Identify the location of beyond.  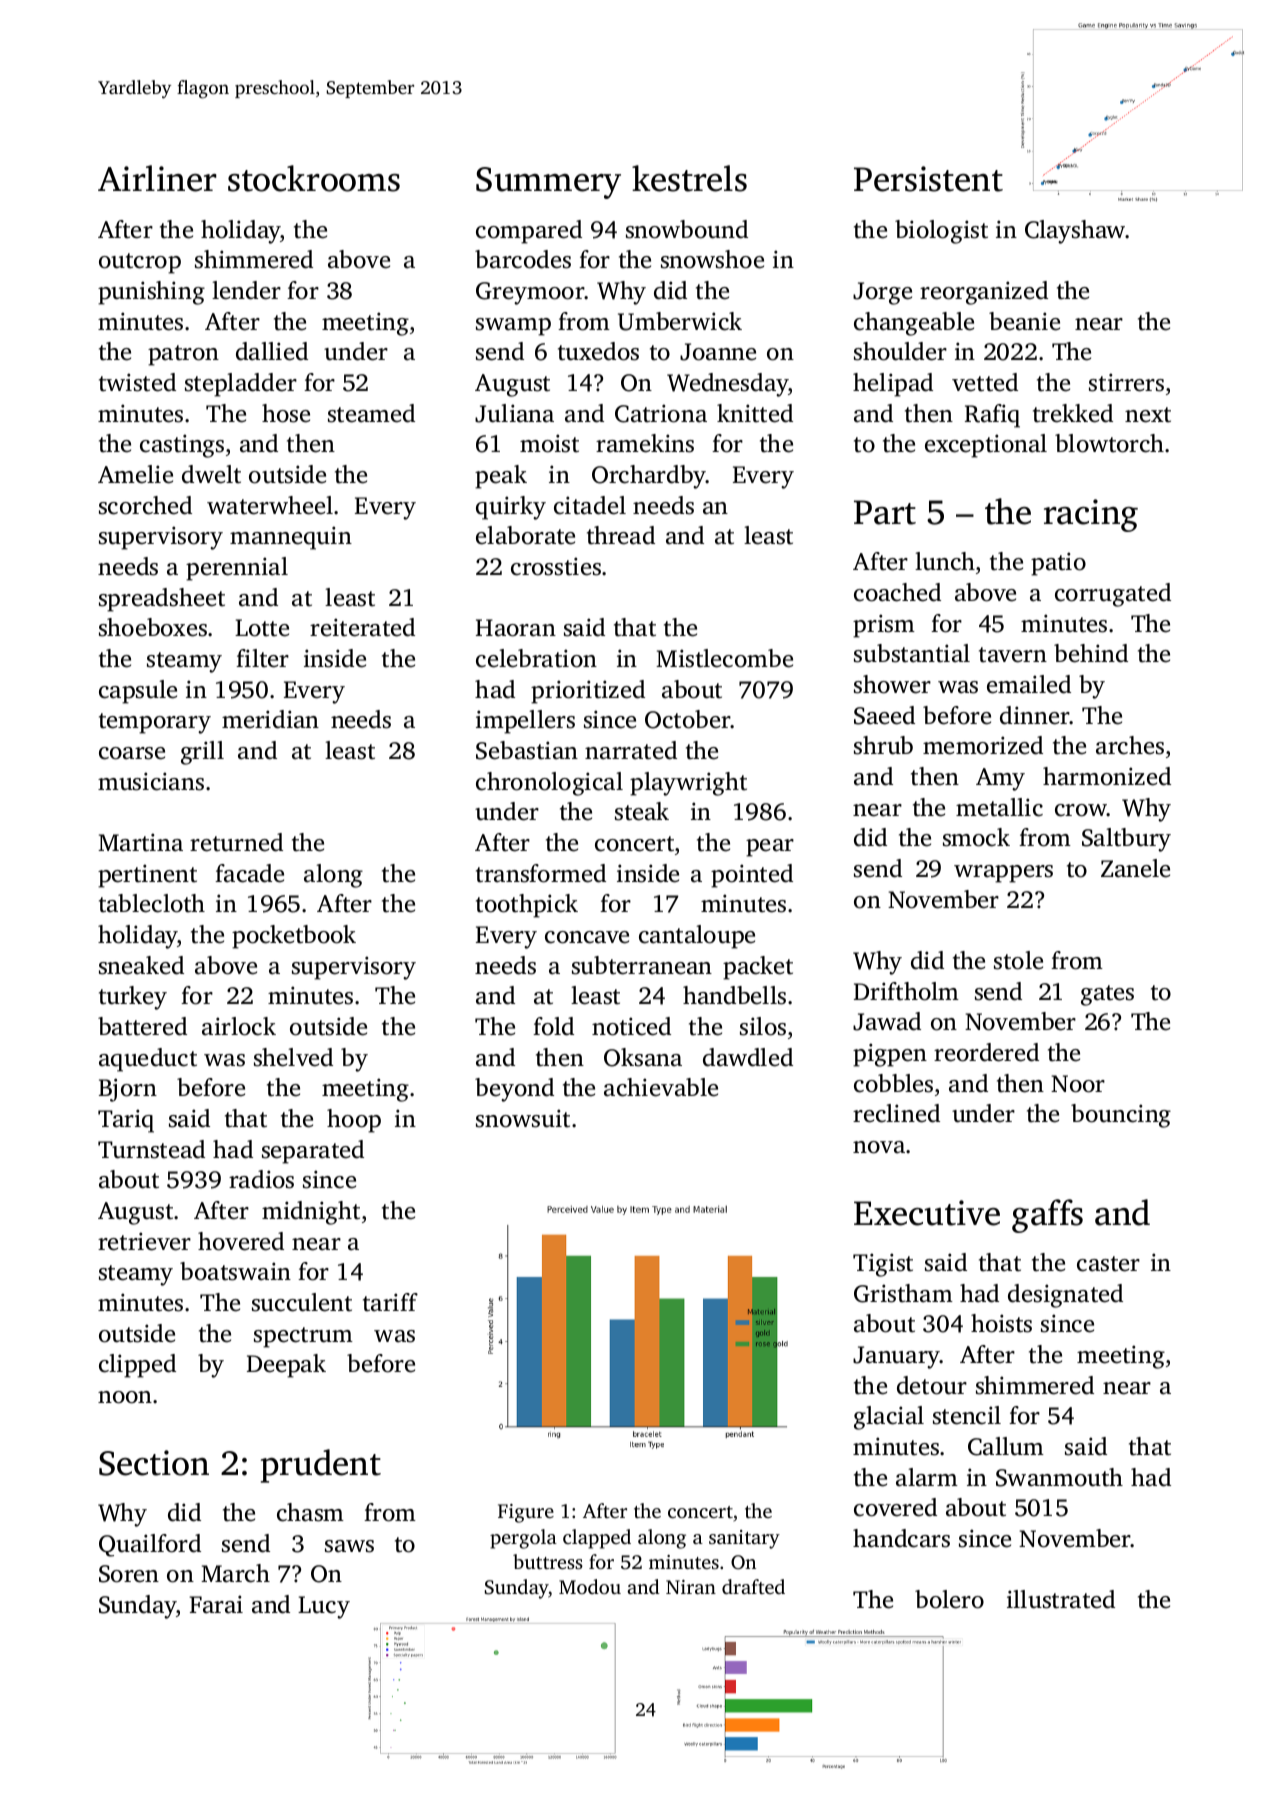
(514, 1090).
